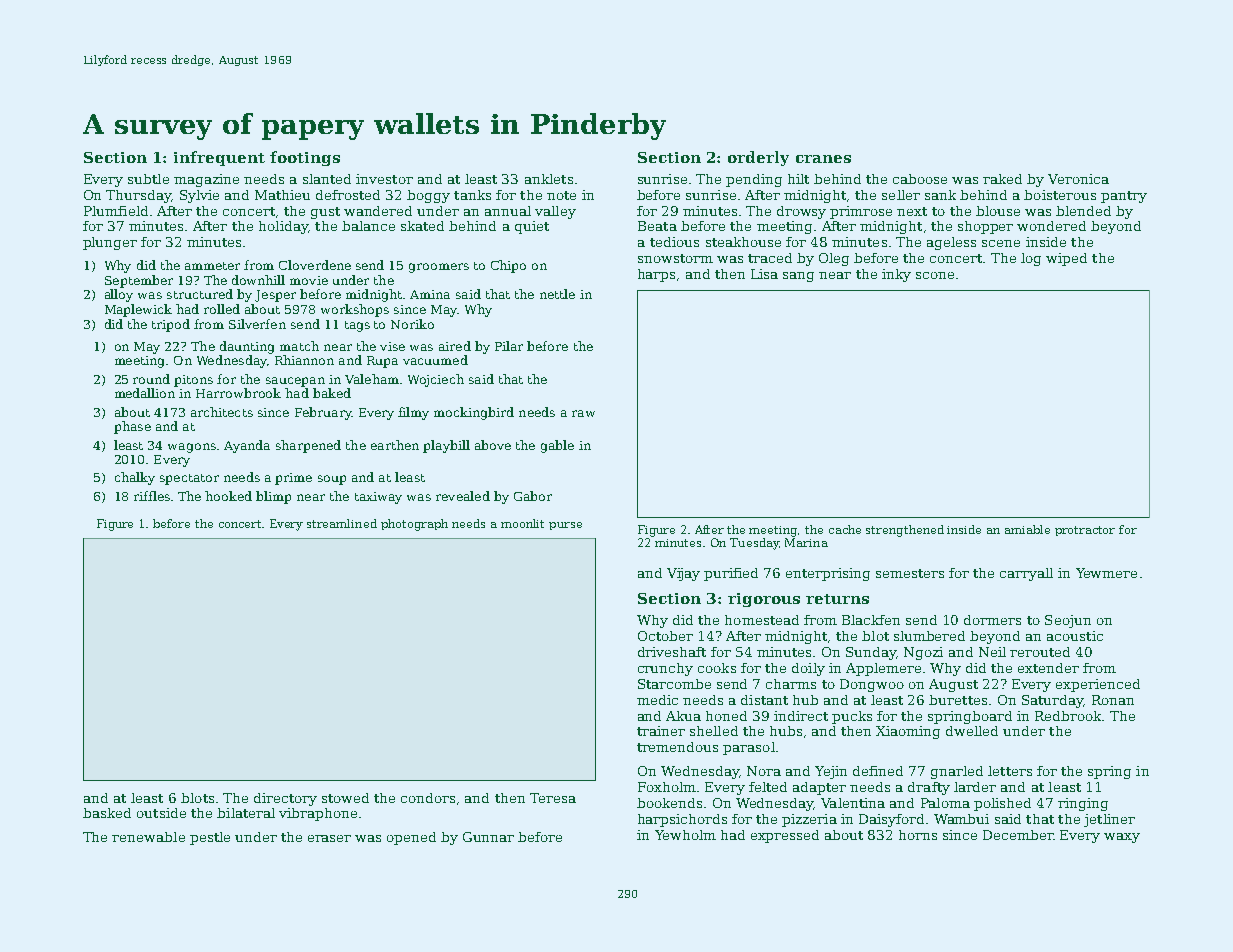 The image size is (1233, 952). What do you see at coordinates (533, 496) in the image?
I see `Gabor` at bounding box center [533, 496].
